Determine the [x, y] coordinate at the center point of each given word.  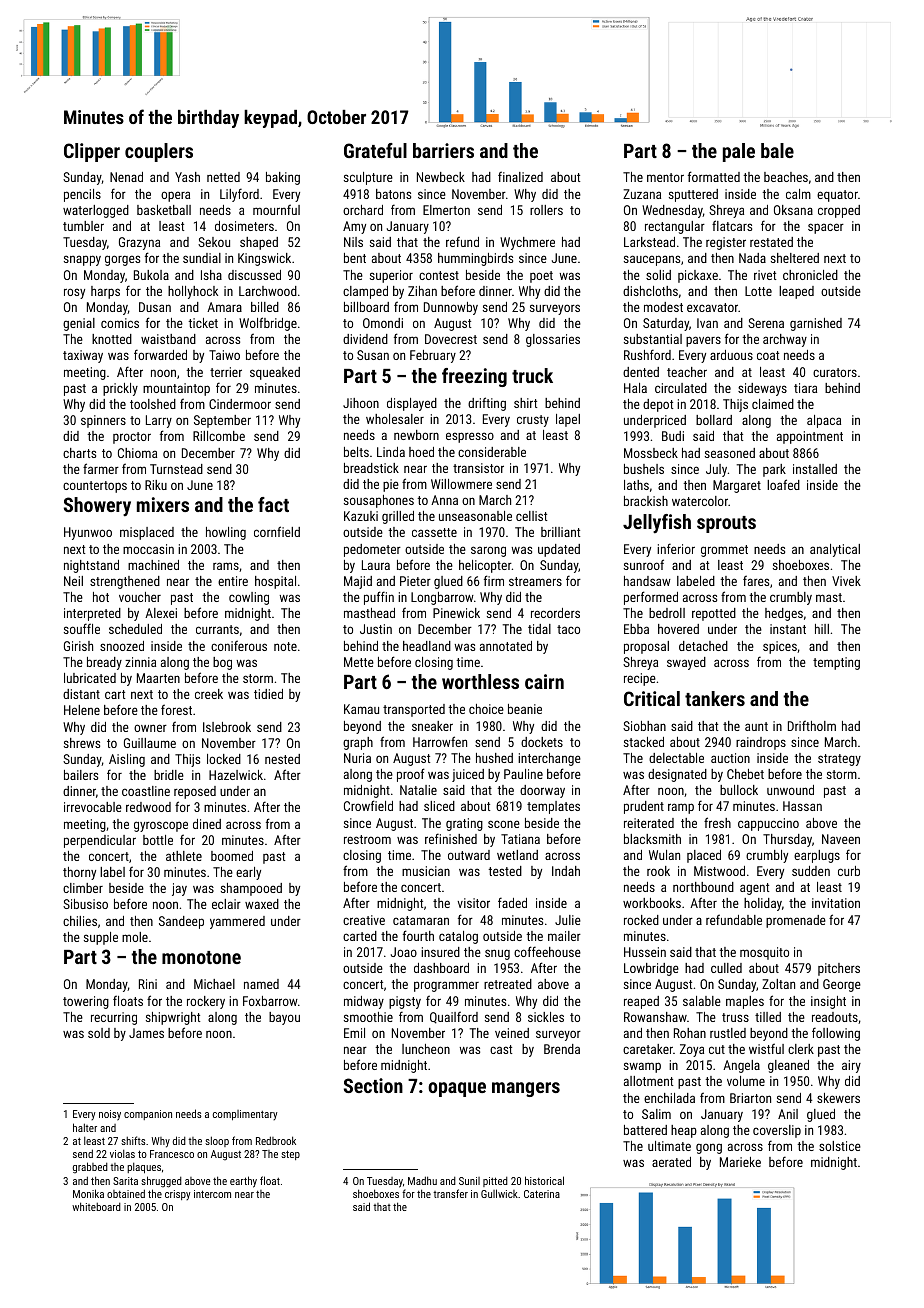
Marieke [740, 1162]
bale [777, 150]
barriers [443, 150]
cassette [434, 532]
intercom [212, 1194]
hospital [275, 582]
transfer [450, 1193]
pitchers [839, 969]
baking [283, 178]
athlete [184, 856]
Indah [566, 871]
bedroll [667, 613]
